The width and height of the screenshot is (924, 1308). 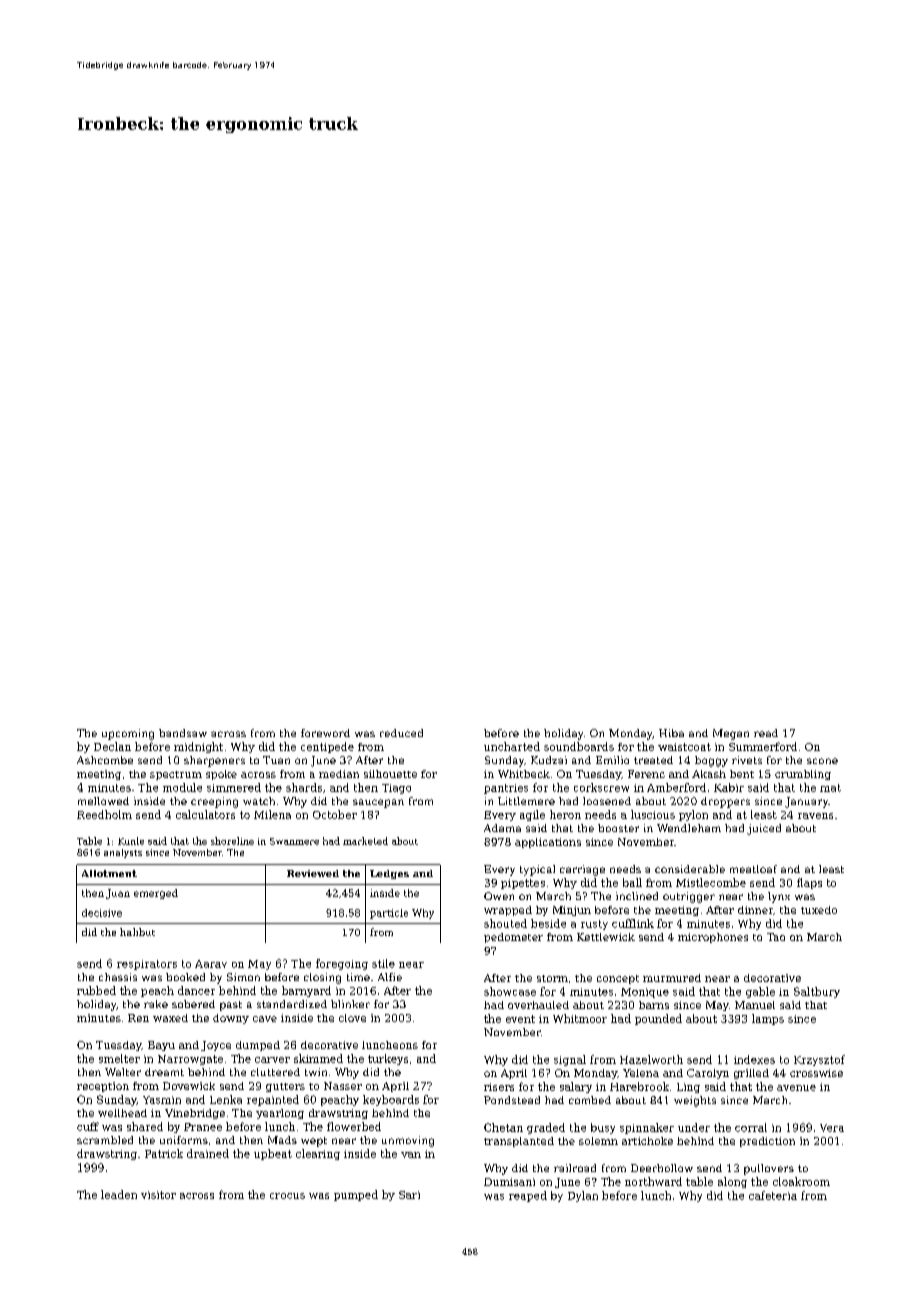 I want to click on rubbed, so click(x=96, y=990).
